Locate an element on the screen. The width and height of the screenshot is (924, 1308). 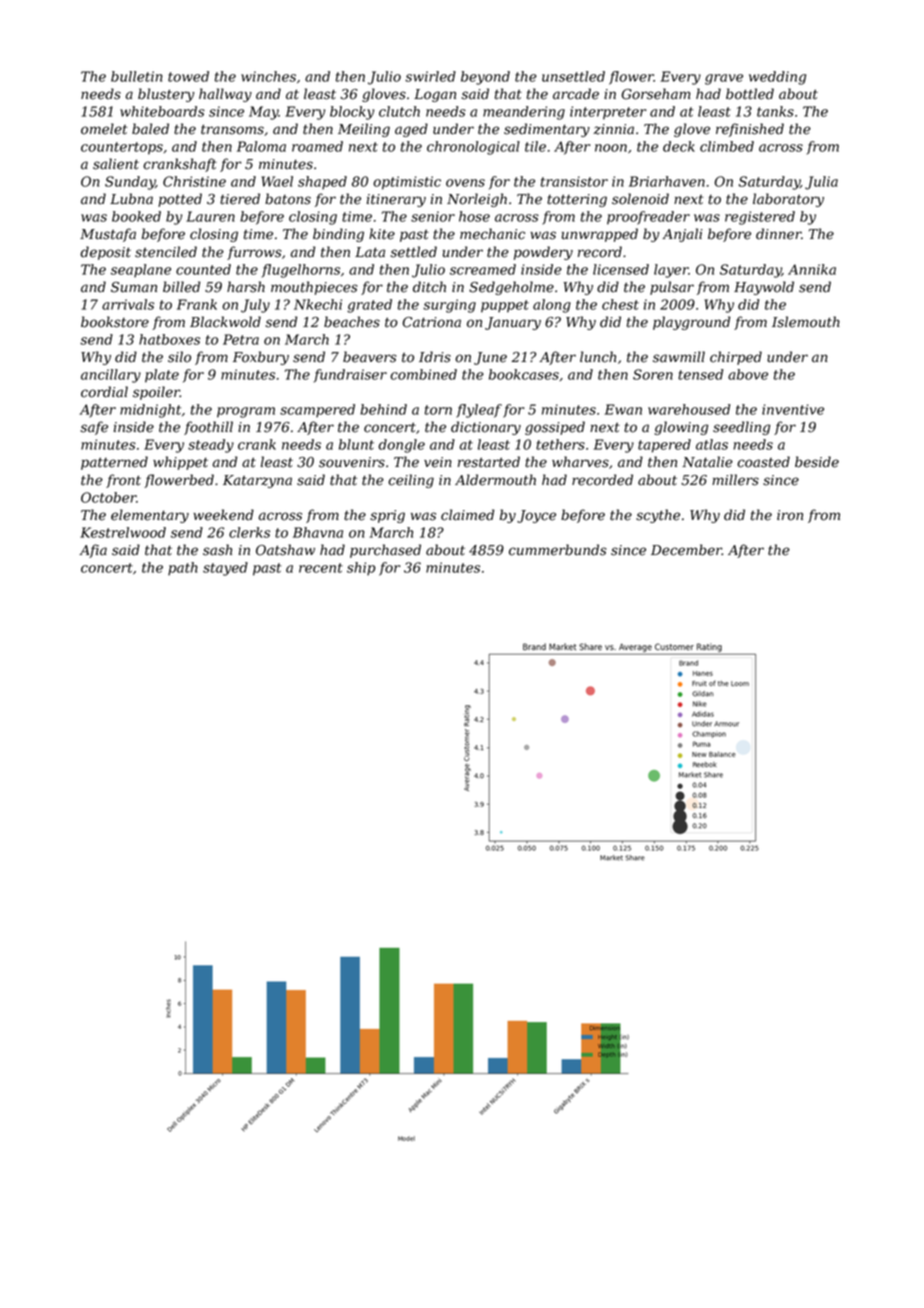
Idris is located at coordinates (435, 357).
